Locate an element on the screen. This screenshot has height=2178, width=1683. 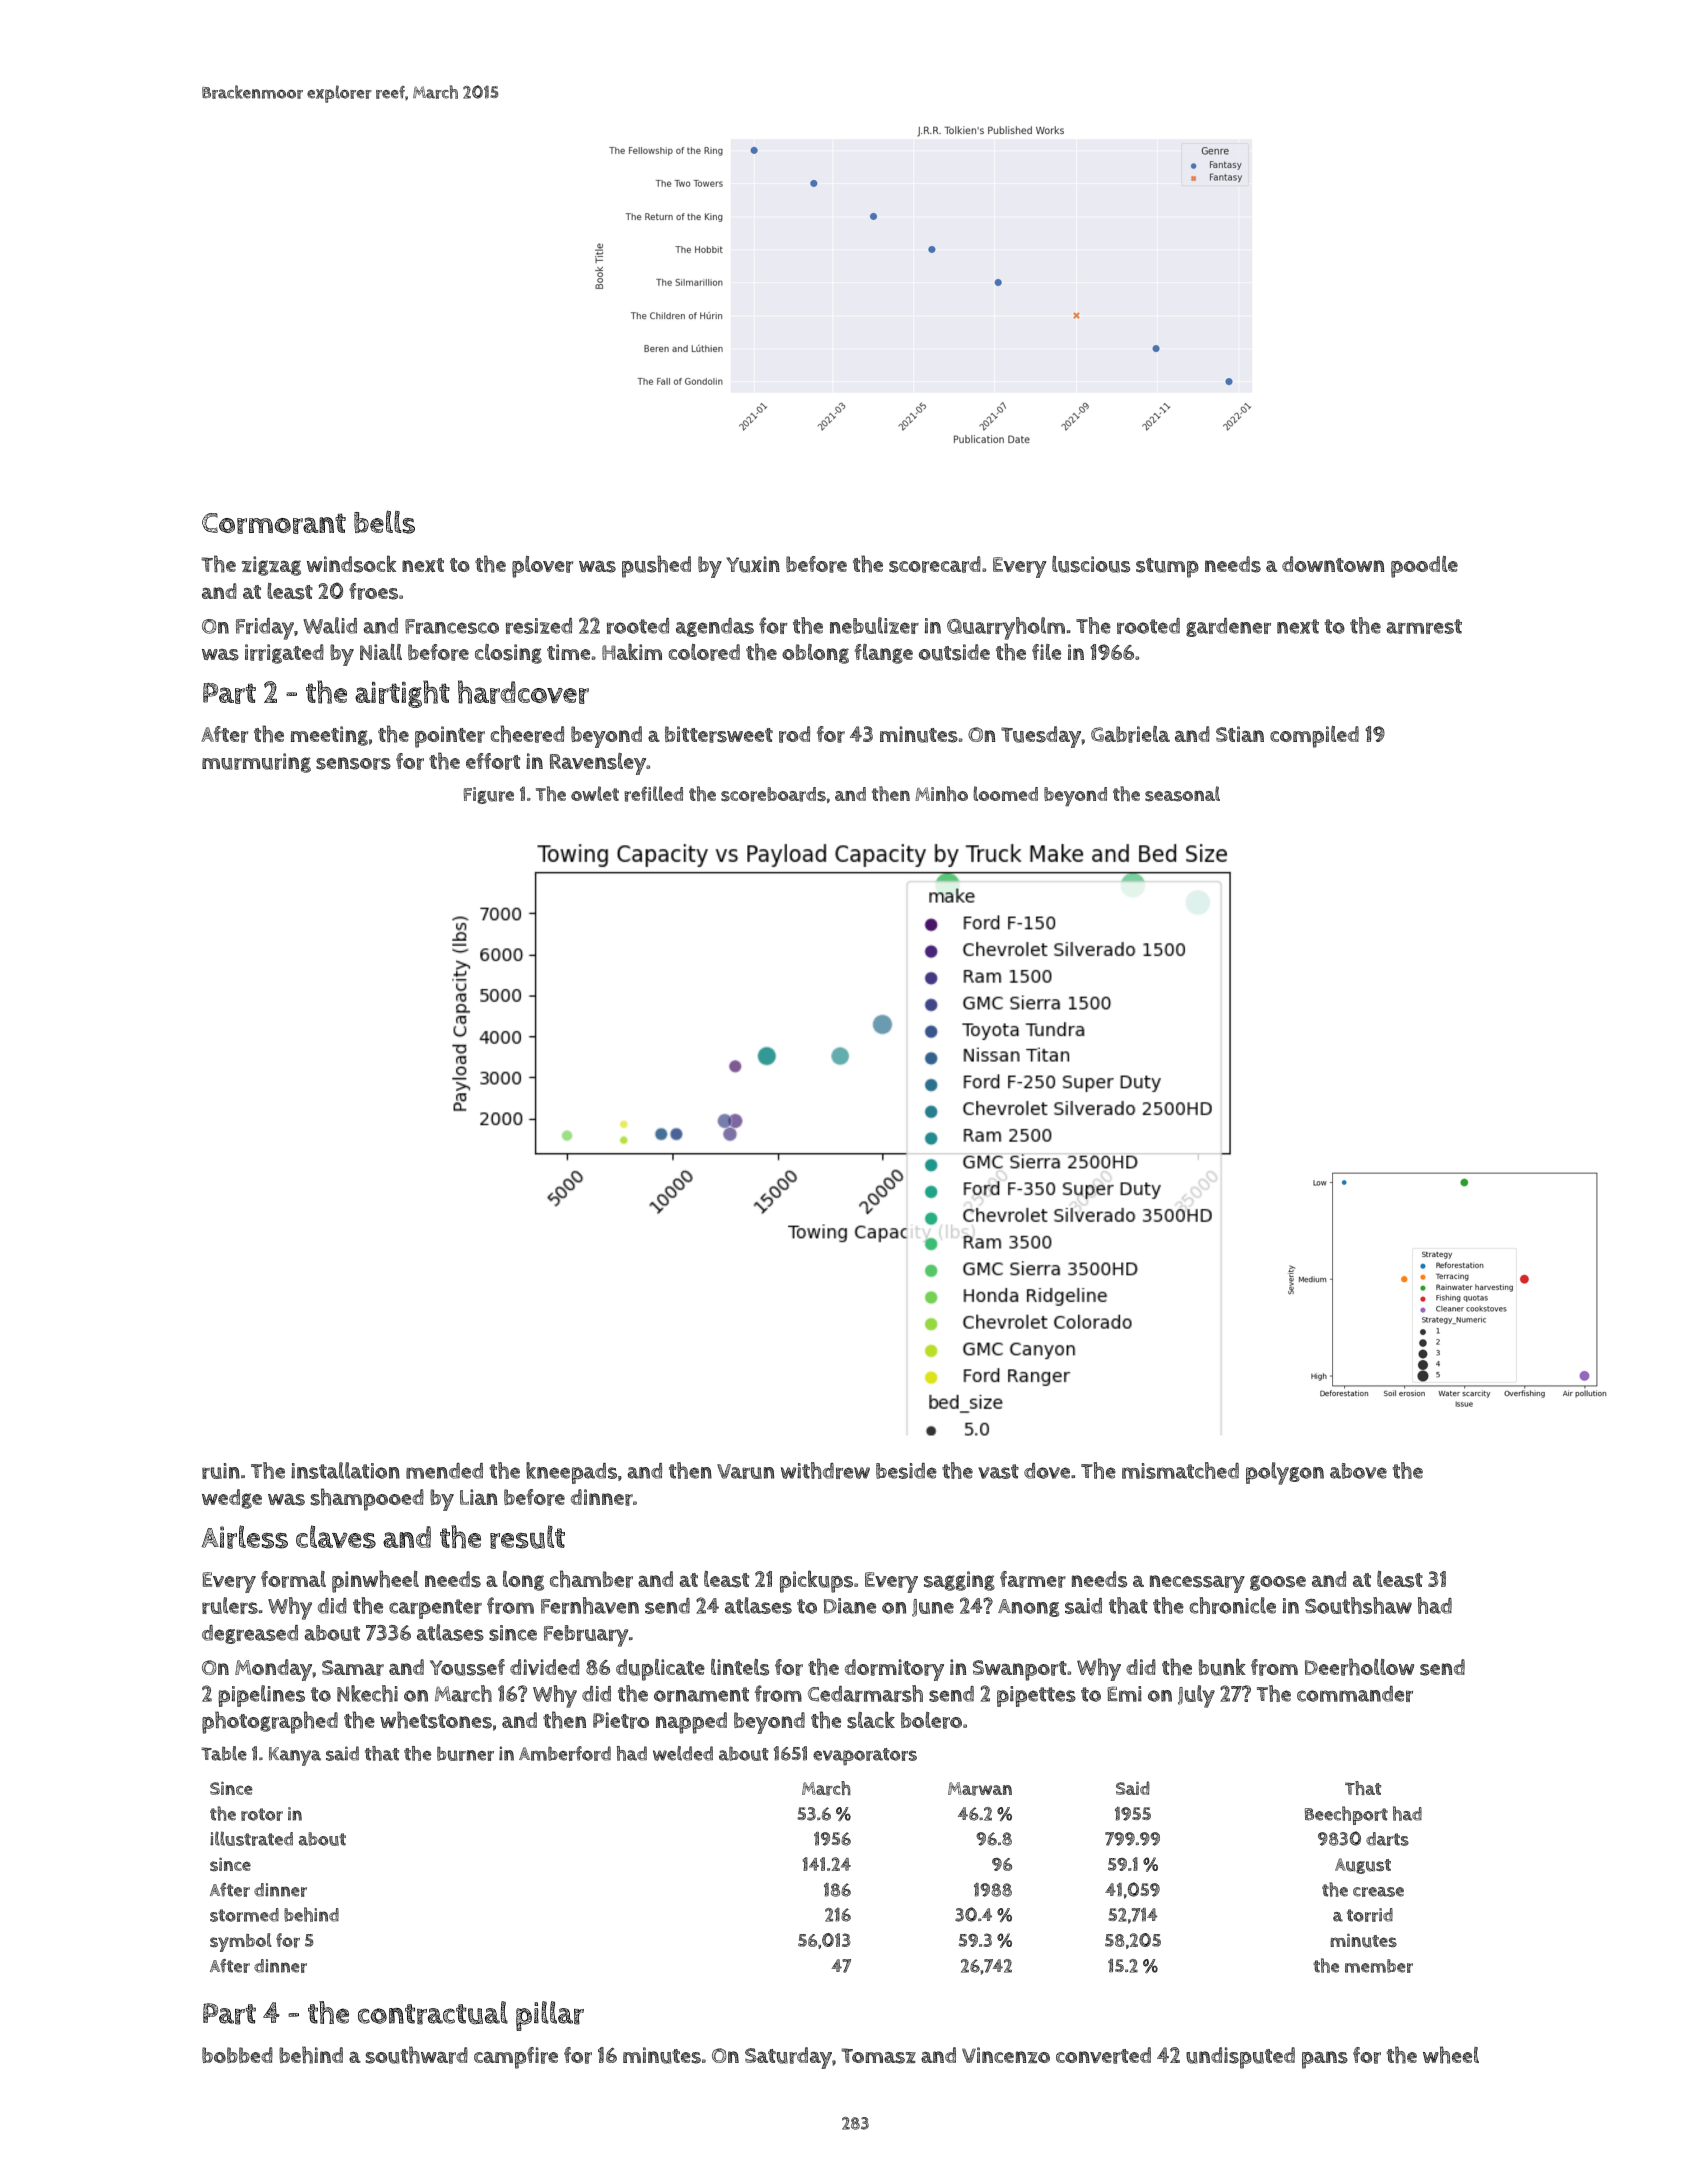
stump is located at coordinates (1167, 568).
